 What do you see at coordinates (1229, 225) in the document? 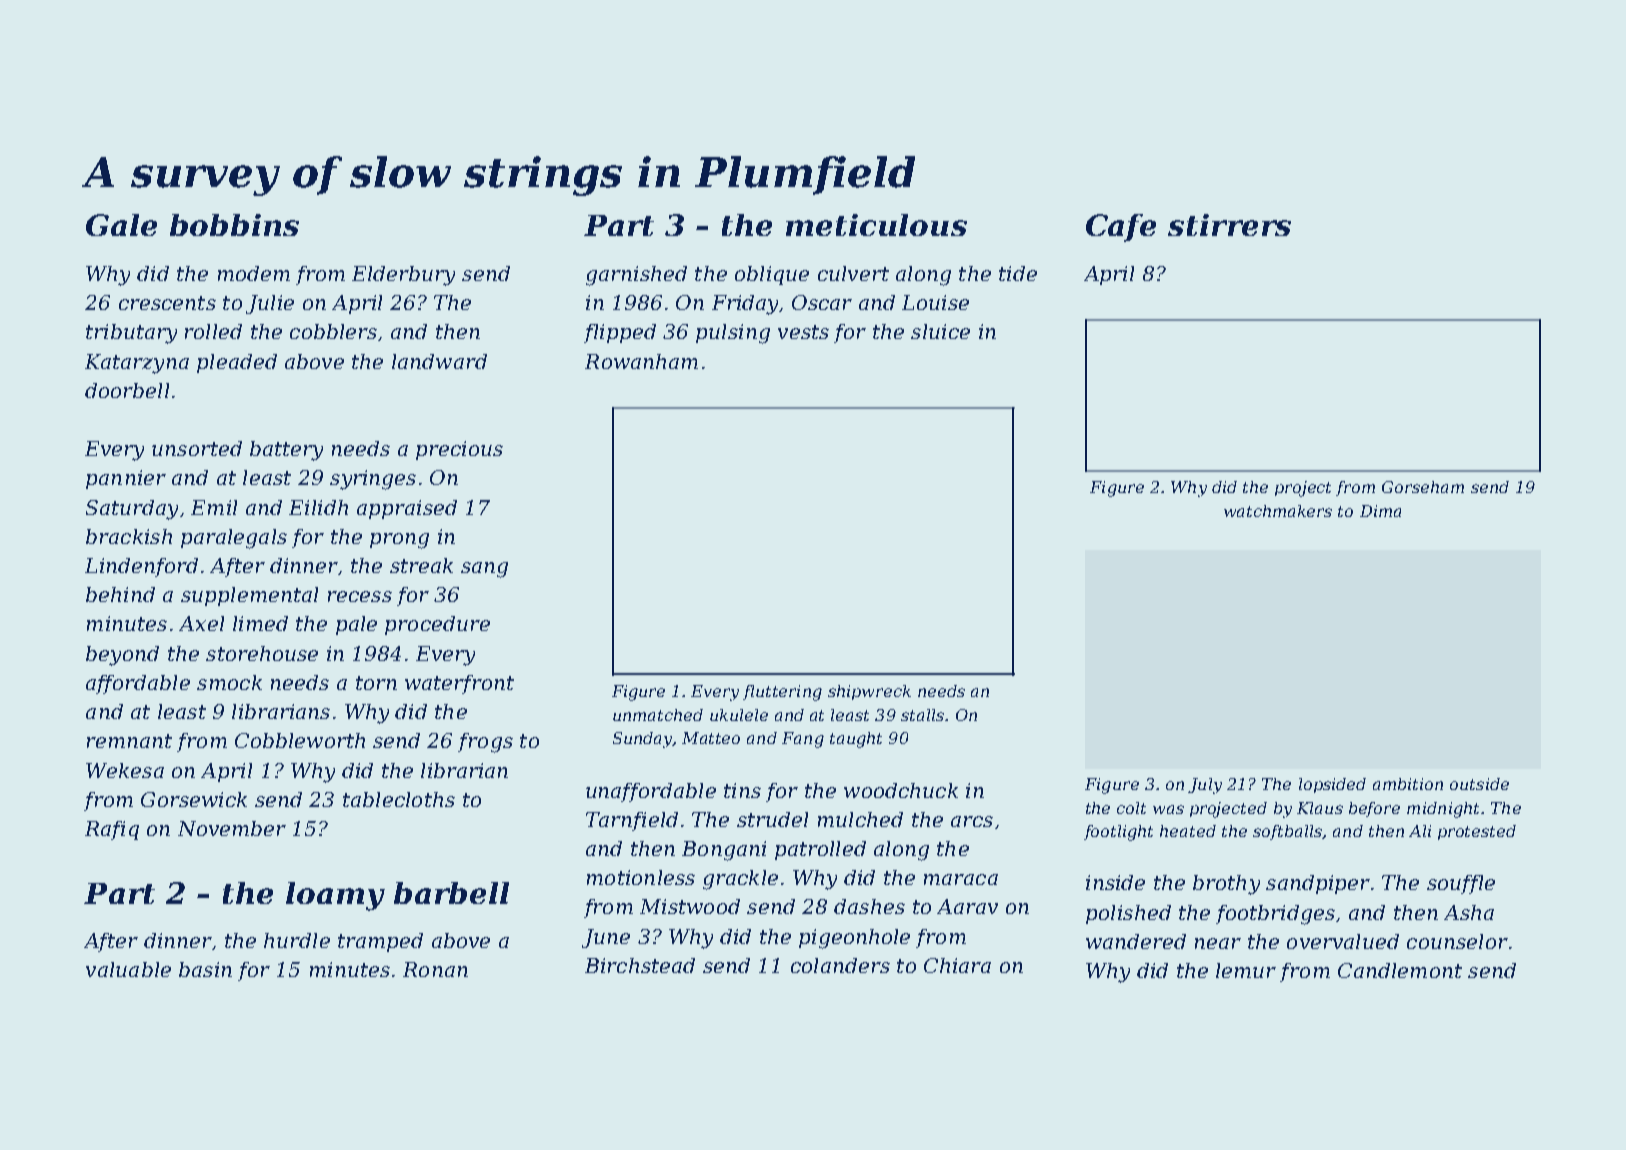
I see `stirrers` at bounding box center [1229, 225].
